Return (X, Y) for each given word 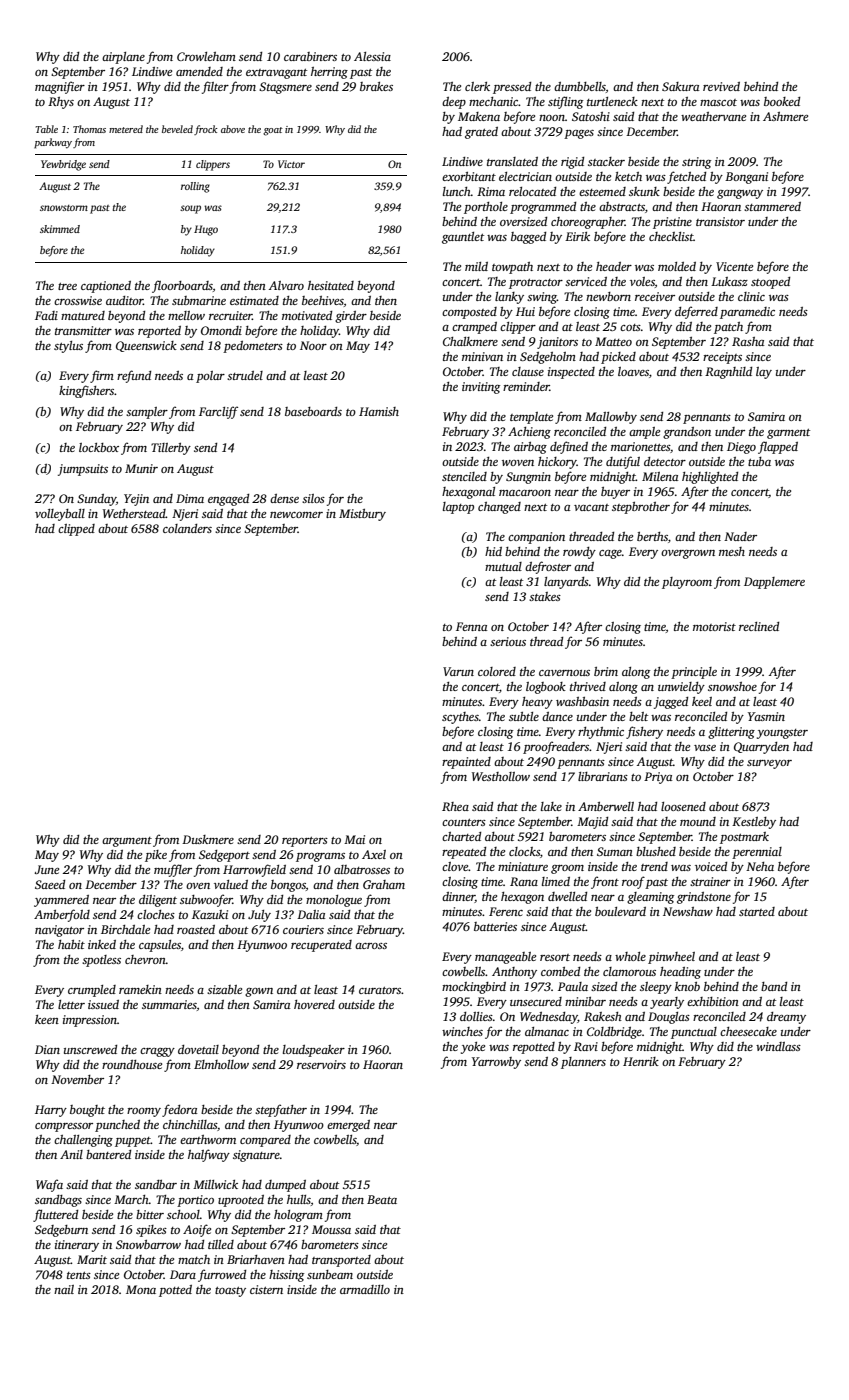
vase (705, 748)
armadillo (365, 1289)
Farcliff (218, 412)
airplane (123, 58)
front (605, 882)
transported (341, 1261)
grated (481, 133)
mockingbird (474, 988)
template (531, 418)
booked (782, 101)
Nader (740, 536)
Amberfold (62, 915)
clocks (524, 851)
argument (127, 842)
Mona (141, 1289)
